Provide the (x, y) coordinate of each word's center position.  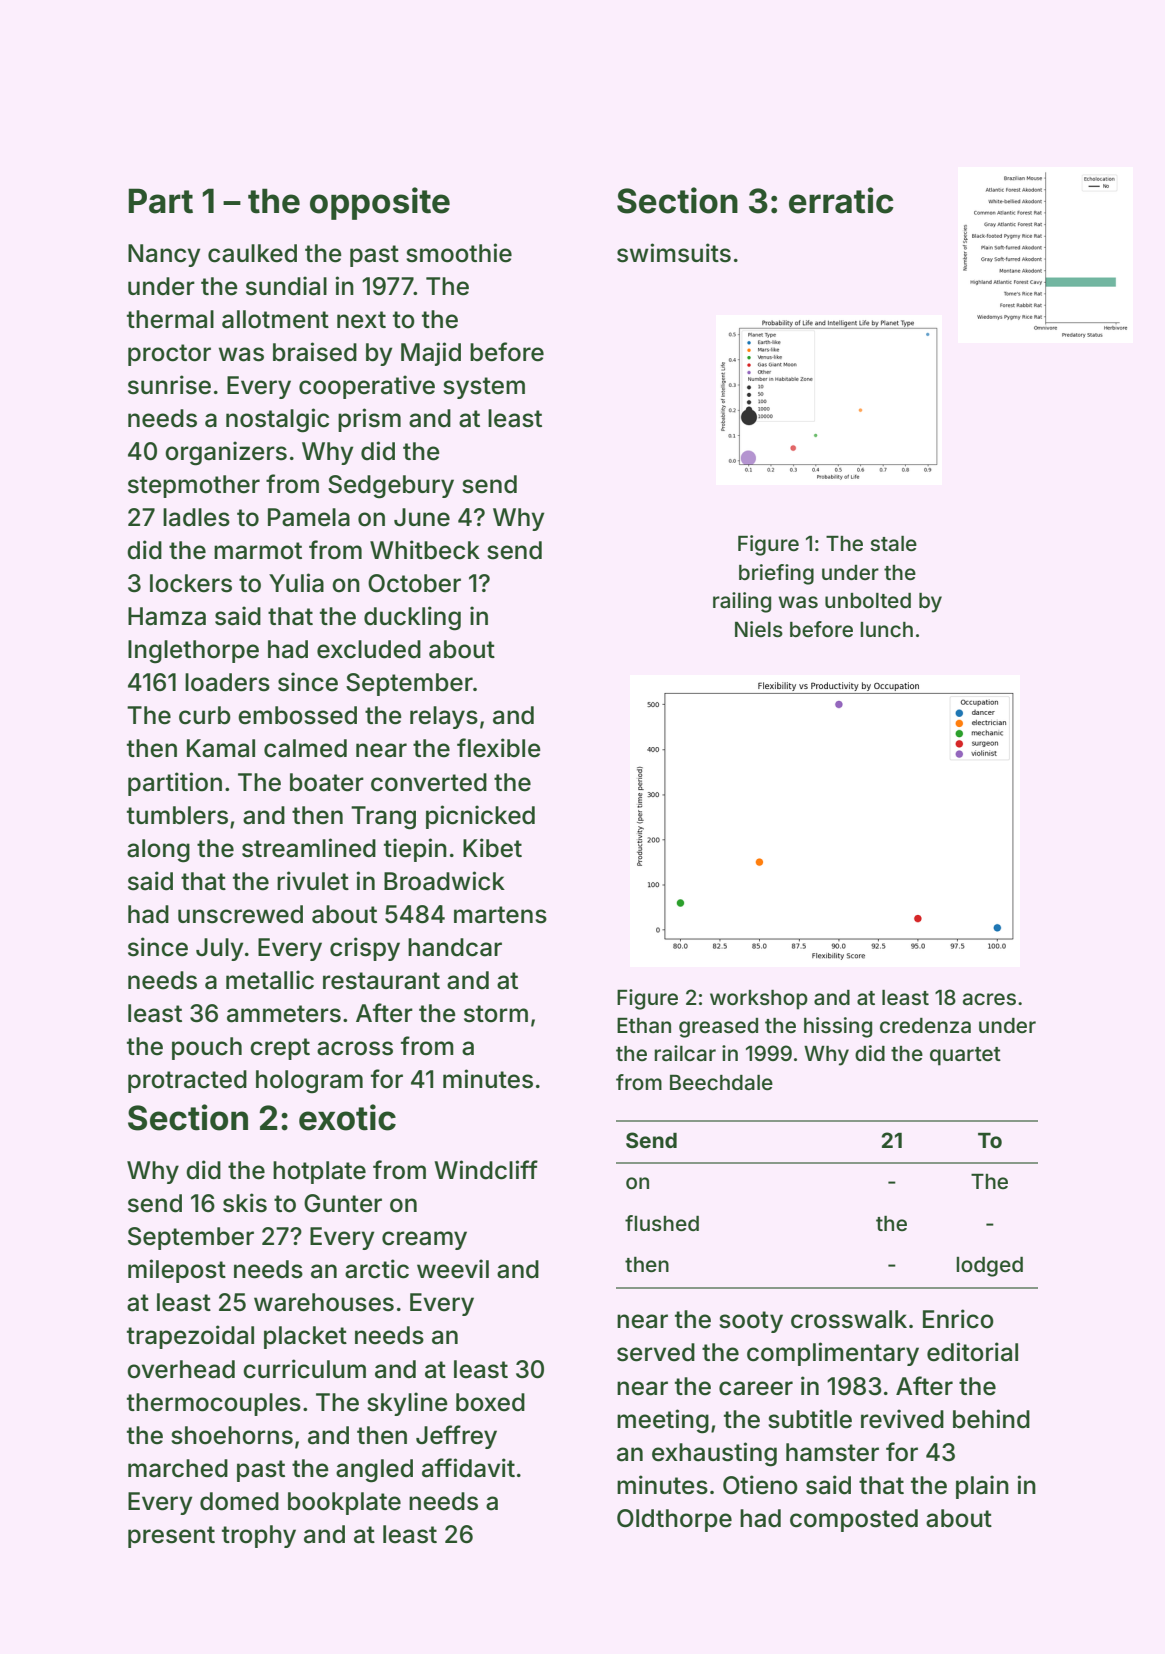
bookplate (344, 1503)
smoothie (459, 253)
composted (854, 1520)
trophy (259, 1536)
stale (893, 543)
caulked (252, 253)
